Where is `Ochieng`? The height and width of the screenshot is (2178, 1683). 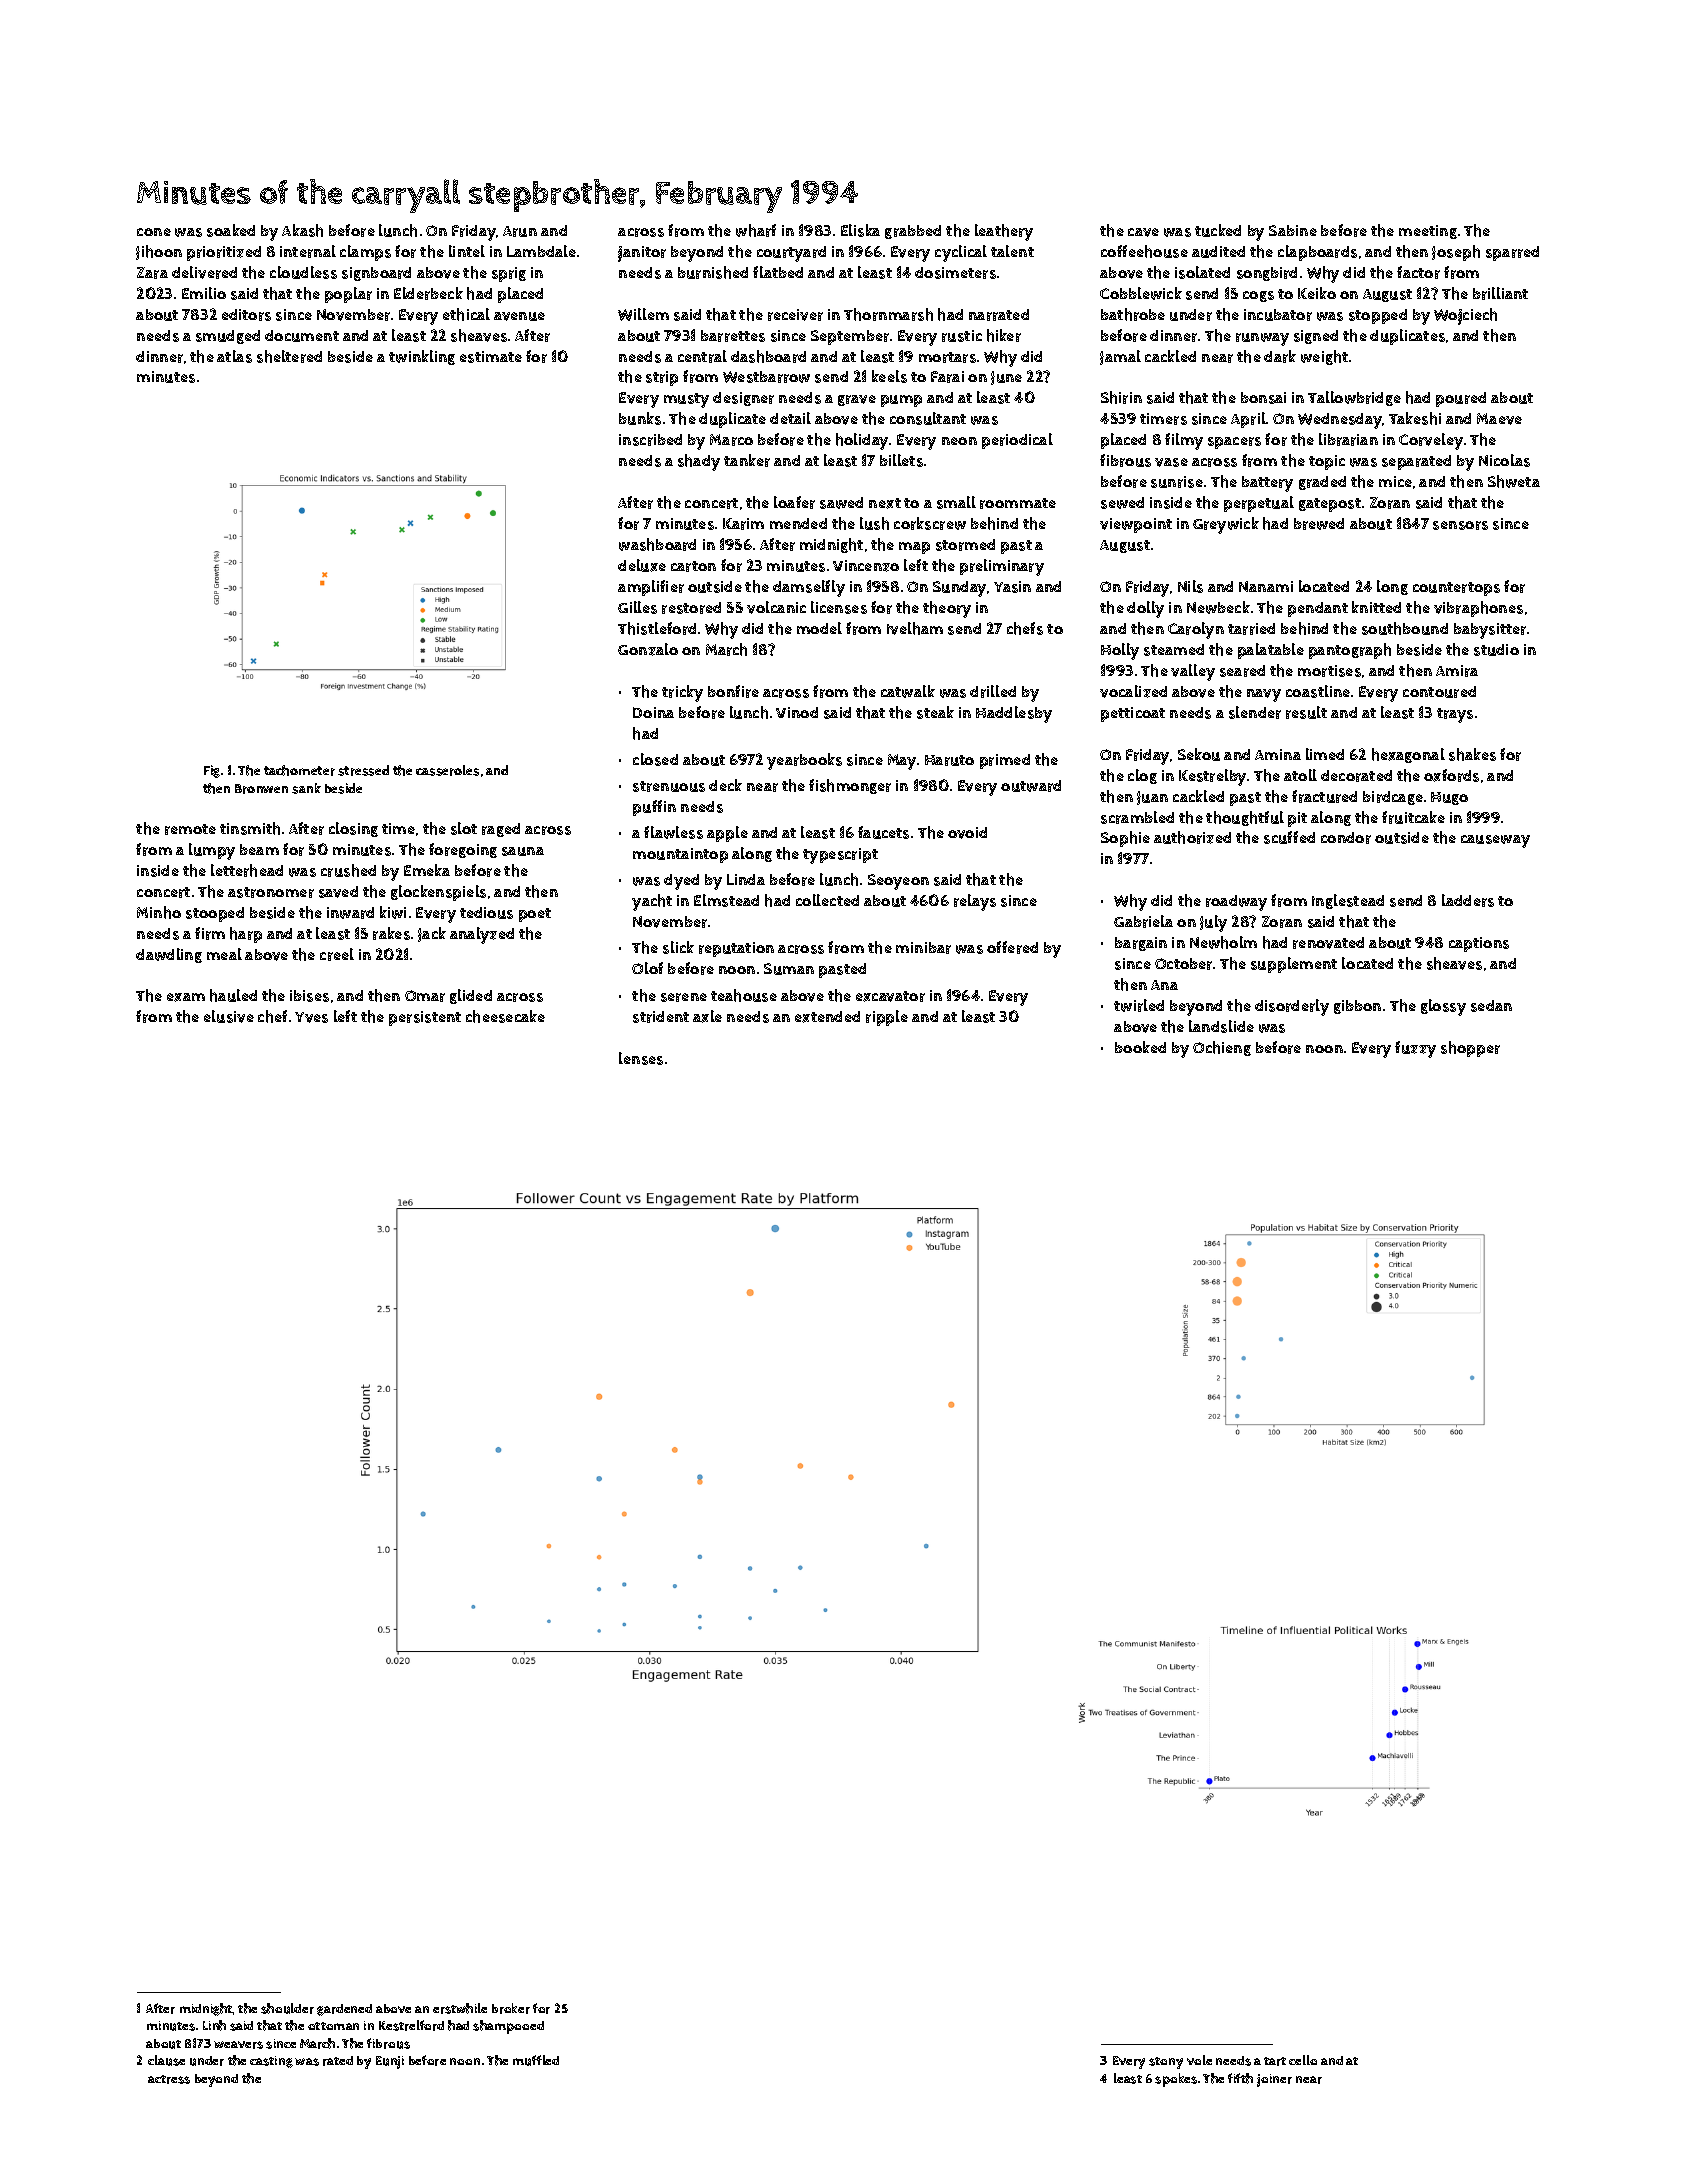 Ochieng is located at coordinates (1222, 1048).
